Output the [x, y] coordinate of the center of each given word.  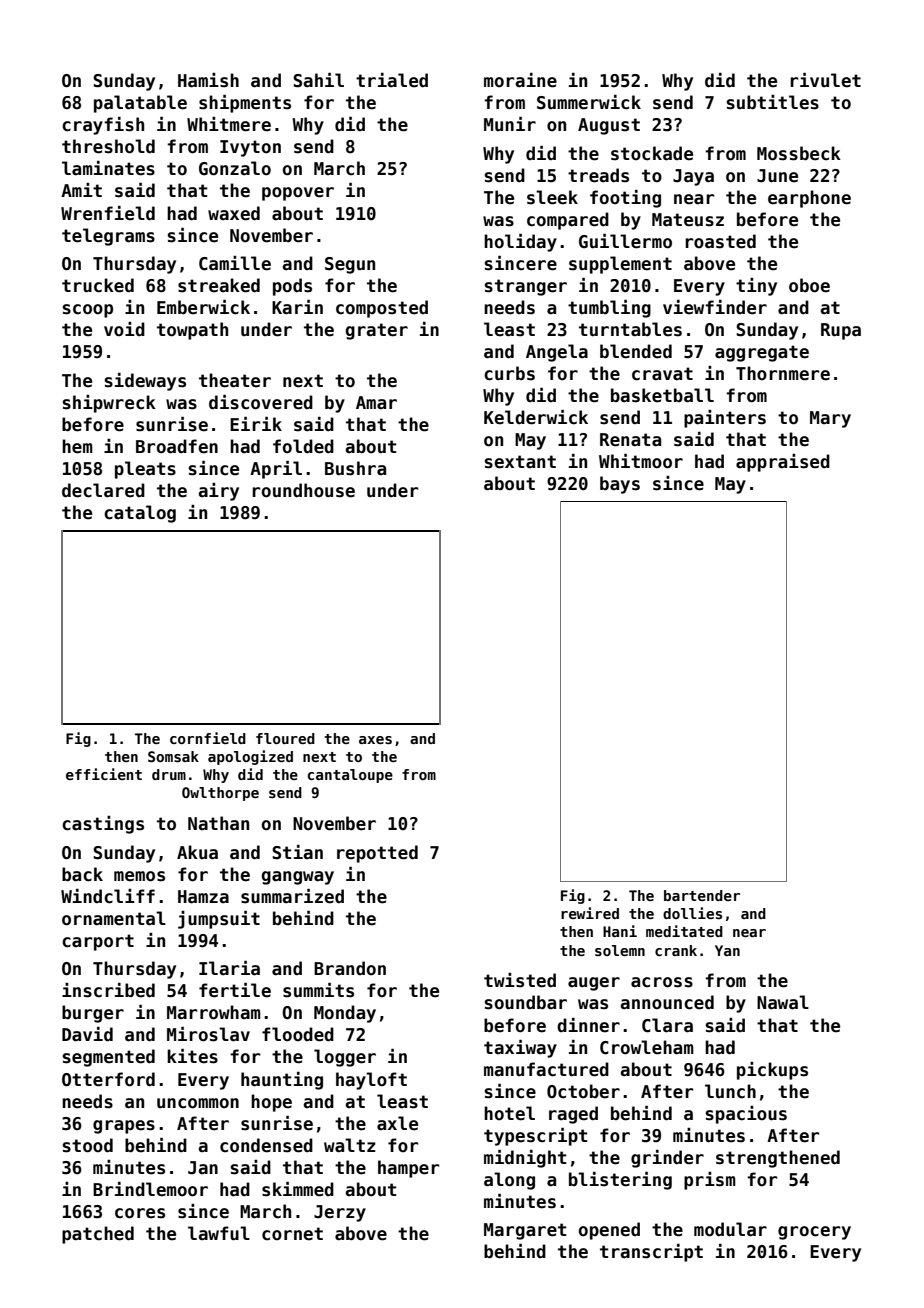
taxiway [520, 1049]
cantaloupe [350, 776]
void [124, 329]
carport [98, 942]
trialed [392, 80]
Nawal [783, 1002]
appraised [783, 463]
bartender [702, 895]
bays [620, 485]
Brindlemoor [150, 1189]
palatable [140, 104]
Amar [376, 403]
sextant [520, 462]
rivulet [825, 80]
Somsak [173, 756]
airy [219, 492]
